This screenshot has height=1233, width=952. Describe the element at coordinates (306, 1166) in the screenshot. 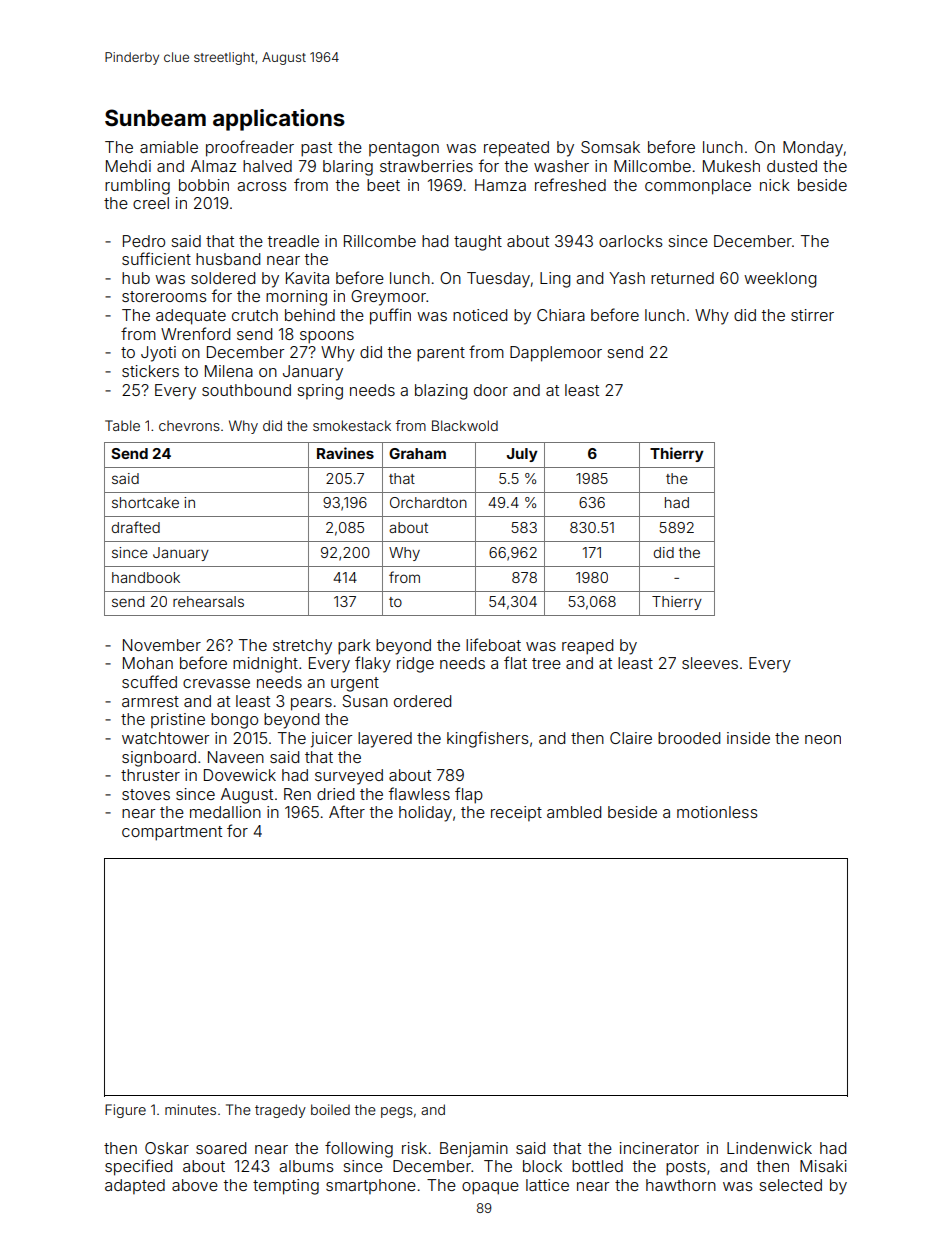

I see `albums` at that location.
